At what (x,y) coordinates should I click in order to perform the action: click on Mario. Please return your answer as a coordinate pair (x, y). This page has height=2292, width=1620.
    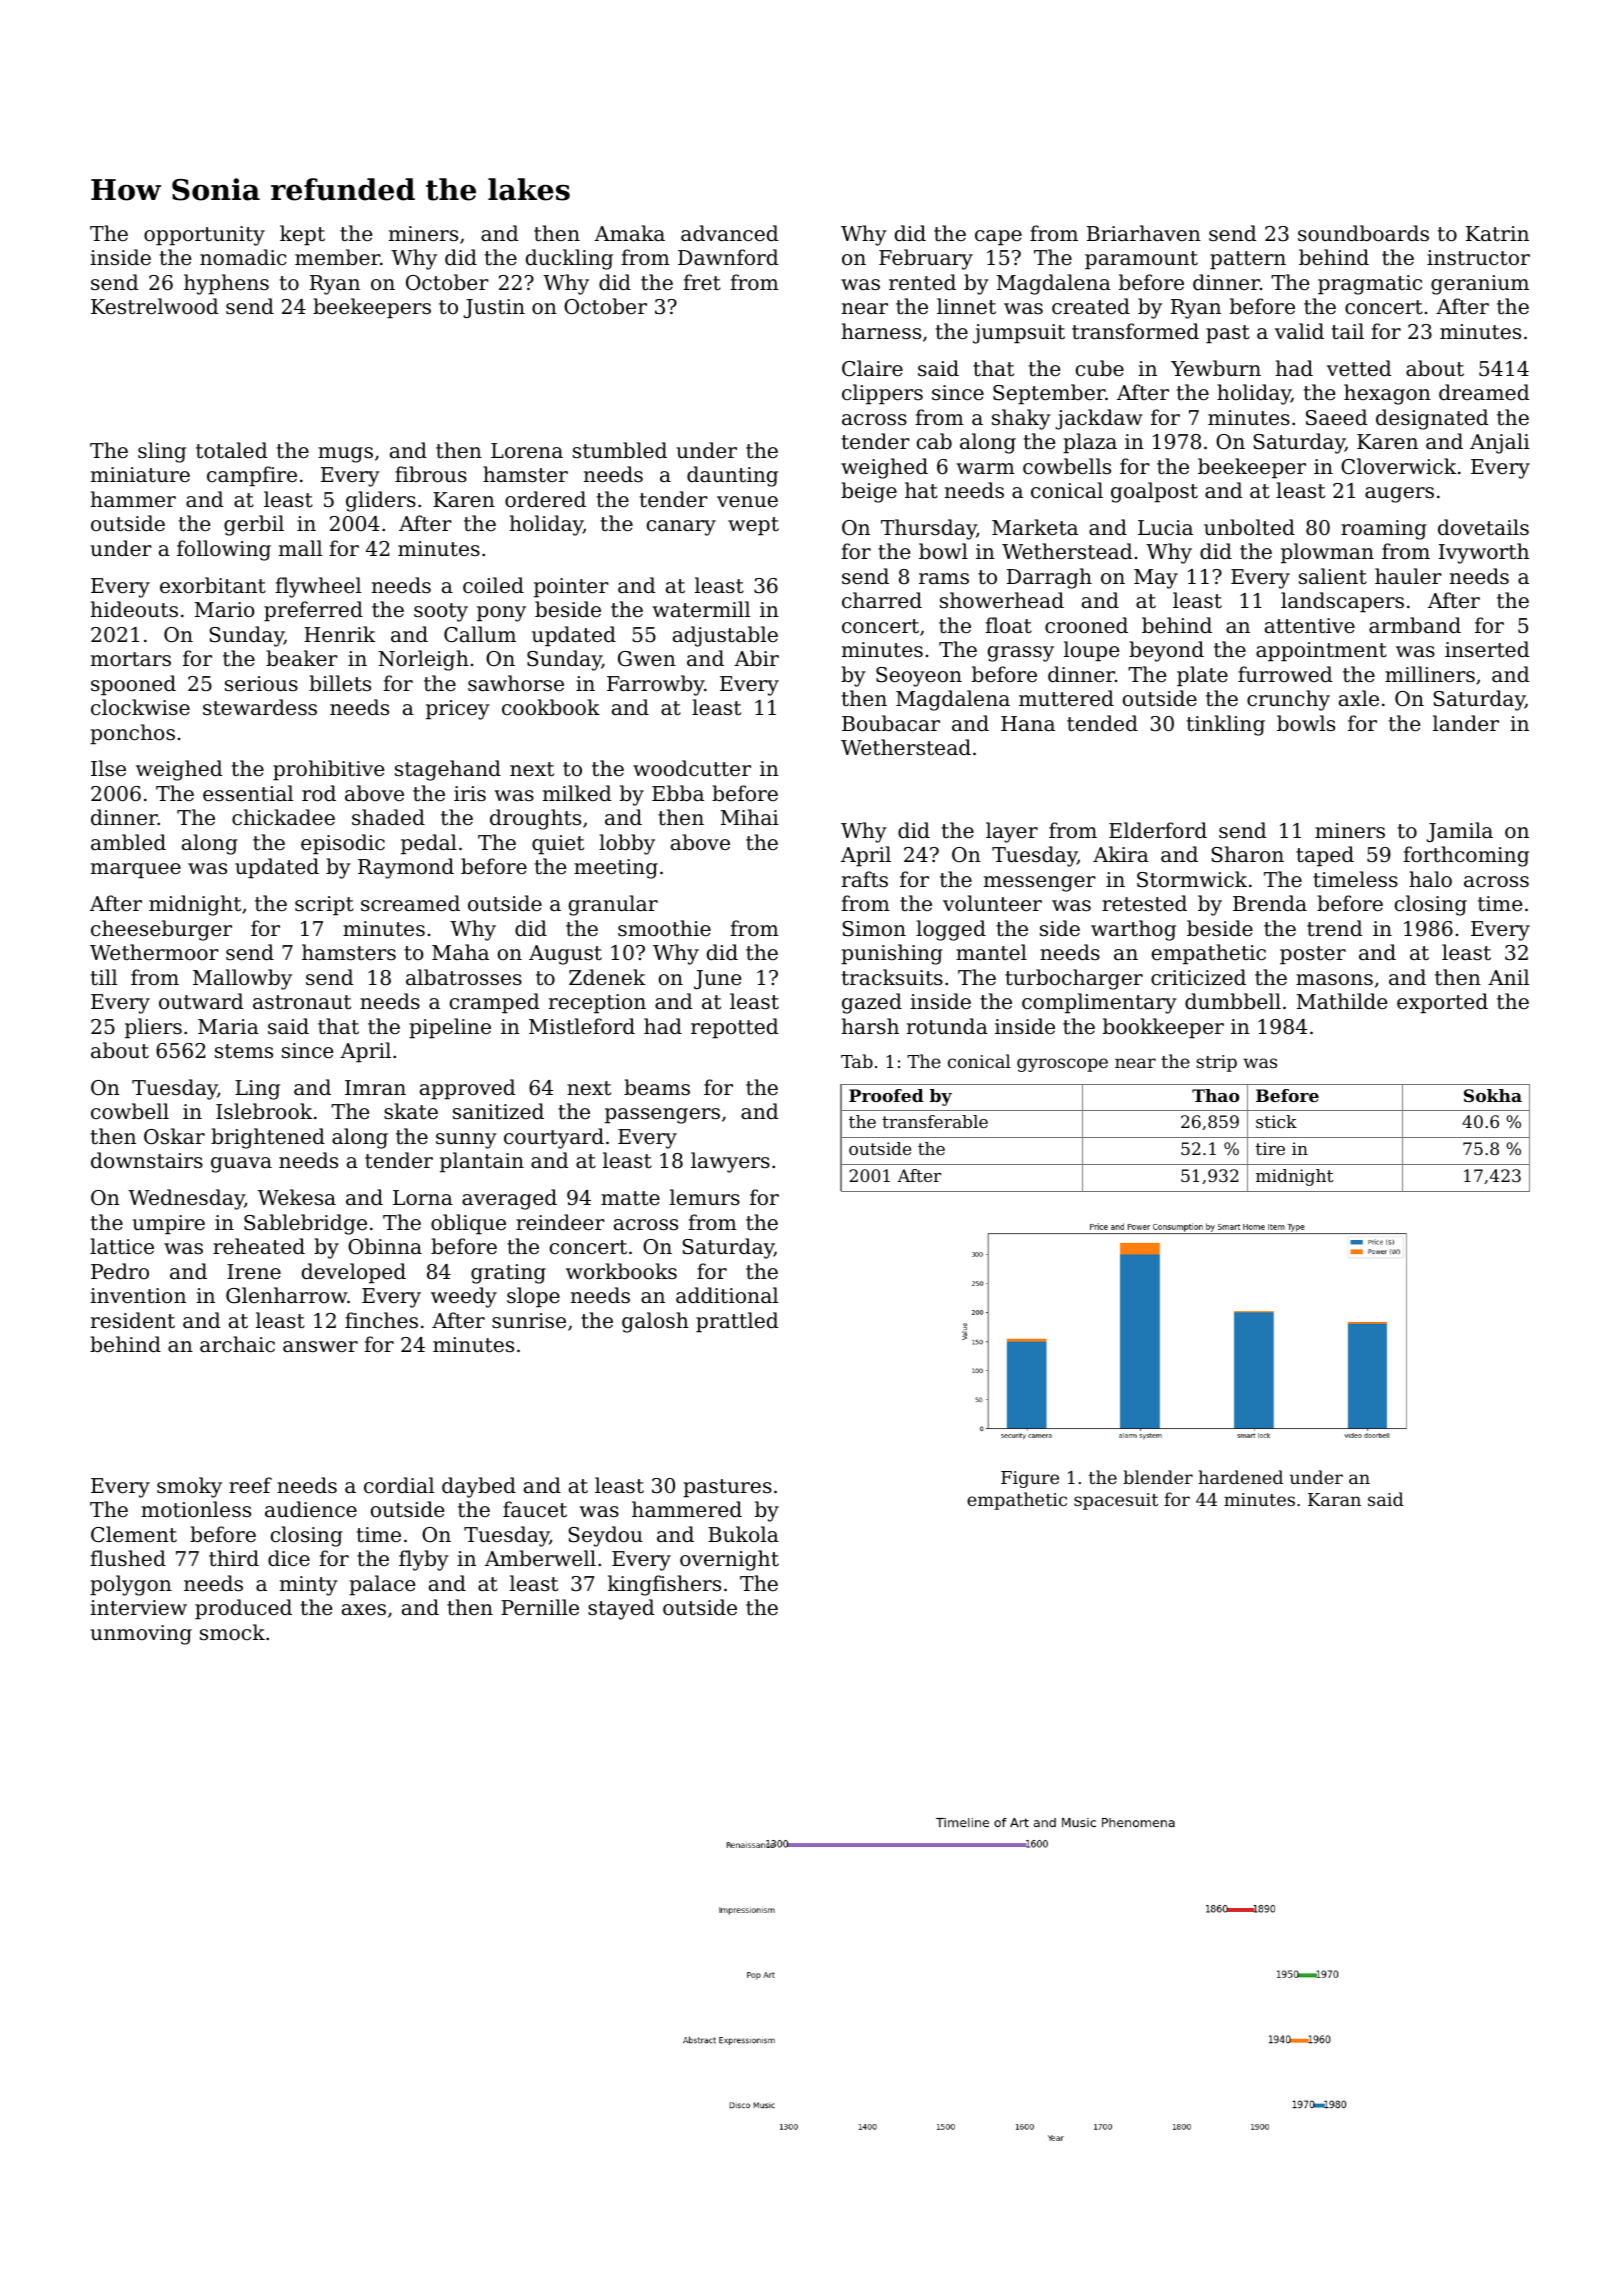
    Looking at the image, I should click on (224, 610).
